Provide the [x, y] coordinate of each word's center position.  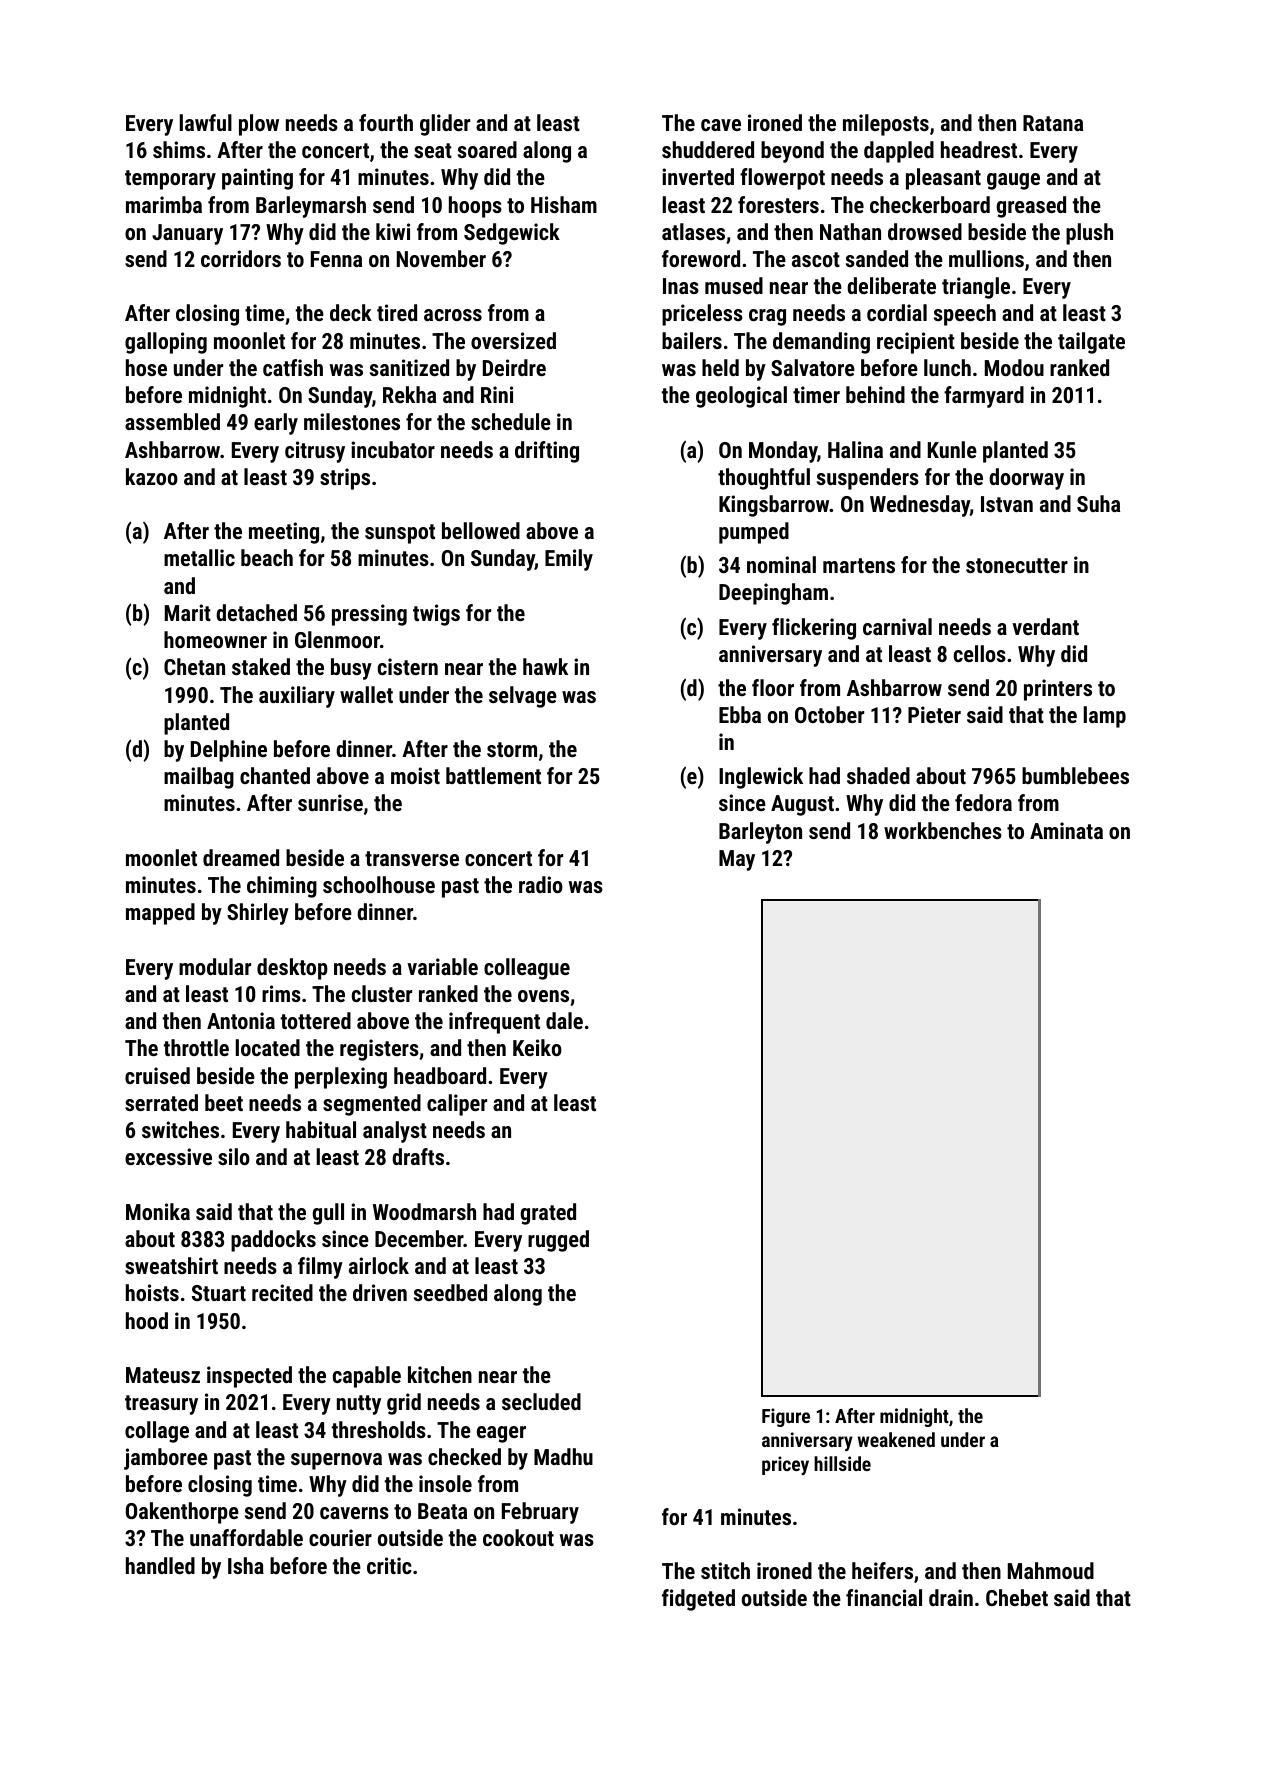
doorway [1026, 479]
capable [367, 1377]
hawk [545, 666]
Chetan [194, 666]
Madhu [563, 1456]
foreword [701, 258]
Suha [1098, 503]
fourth [386, 122]
